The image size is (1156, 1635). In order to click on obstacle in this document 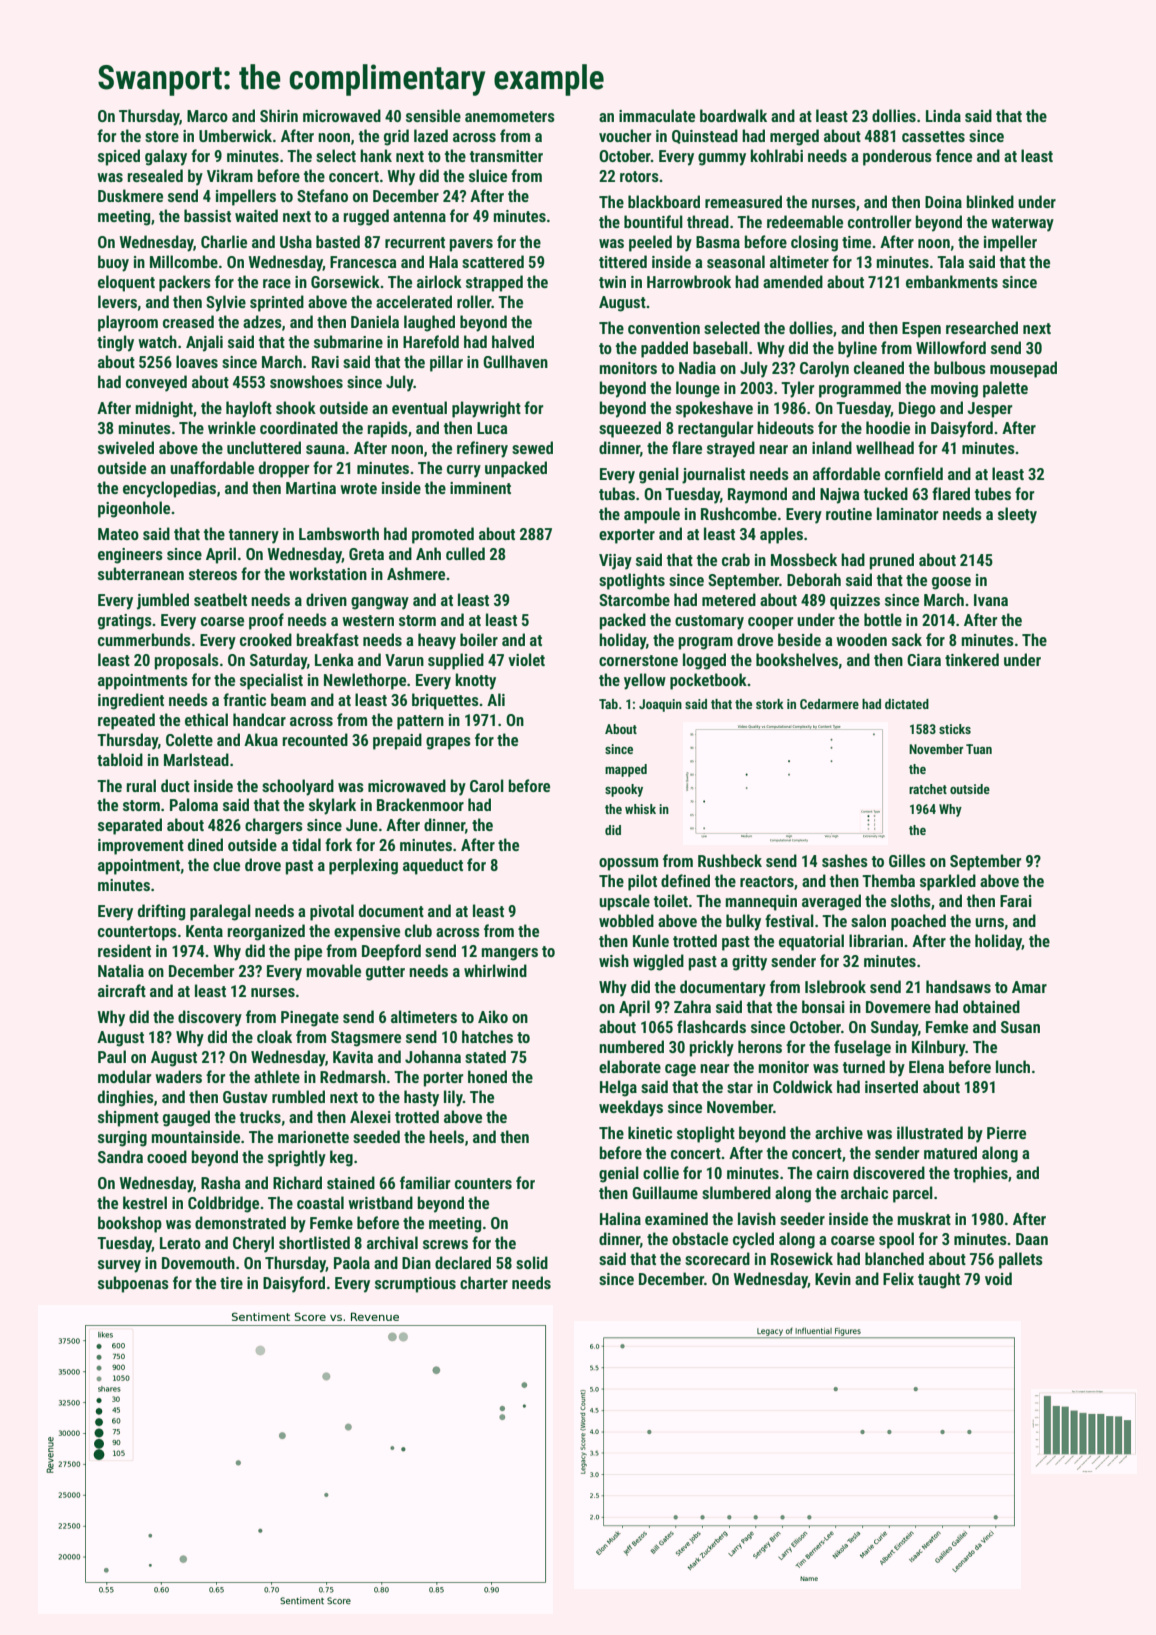, I will do `click(700, 1238)`.
